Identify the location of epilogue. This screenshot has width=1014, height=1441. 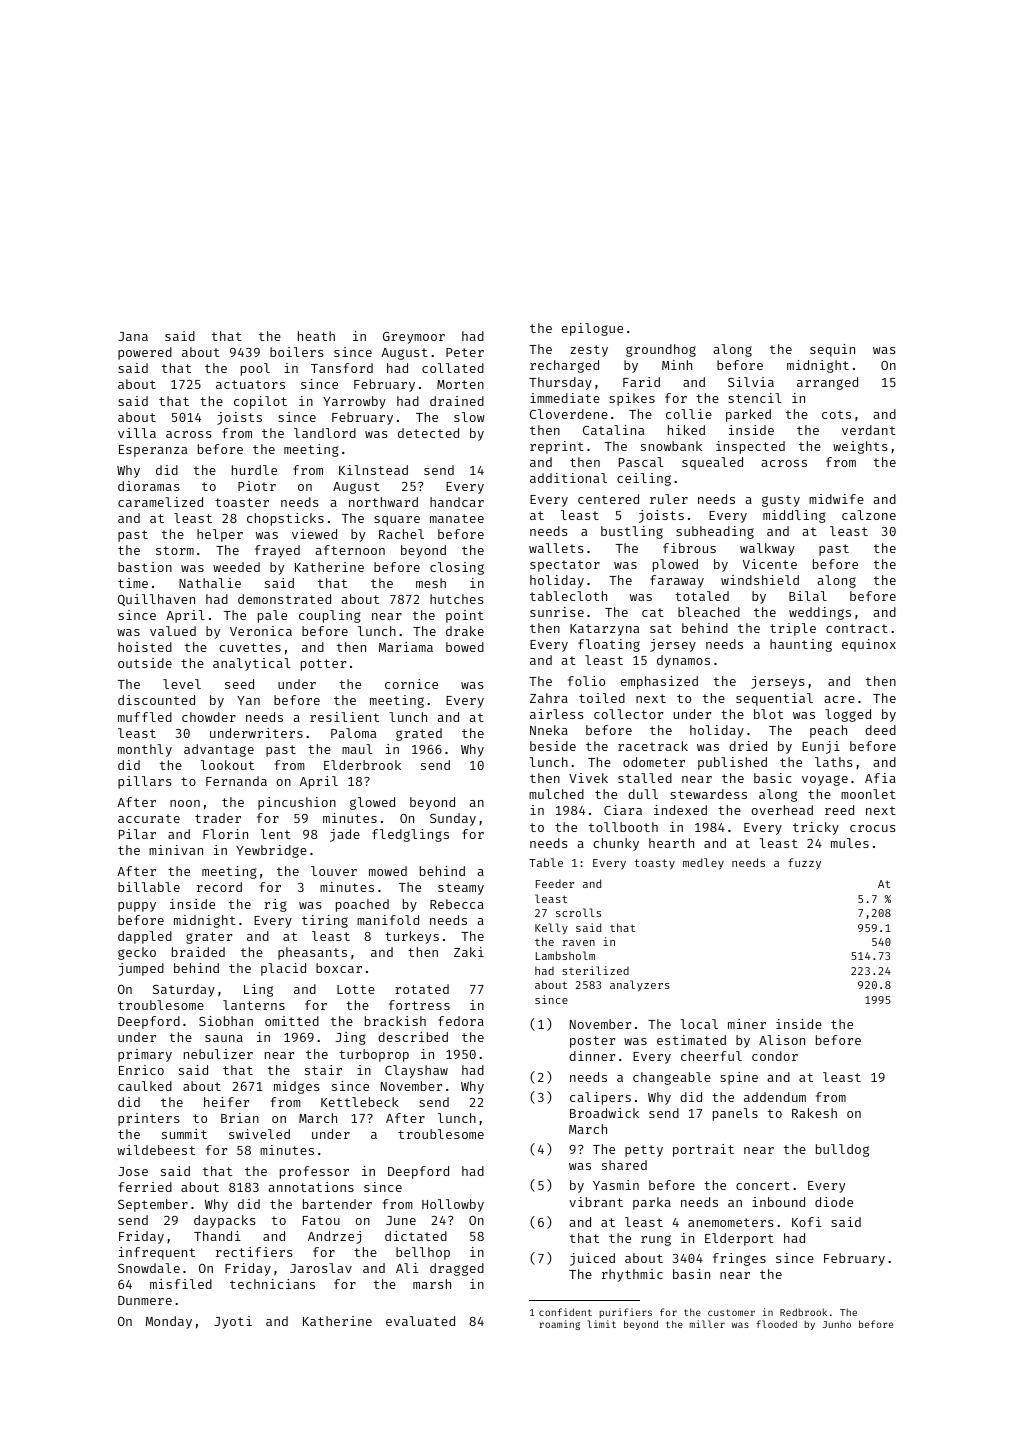
(592, 329).
